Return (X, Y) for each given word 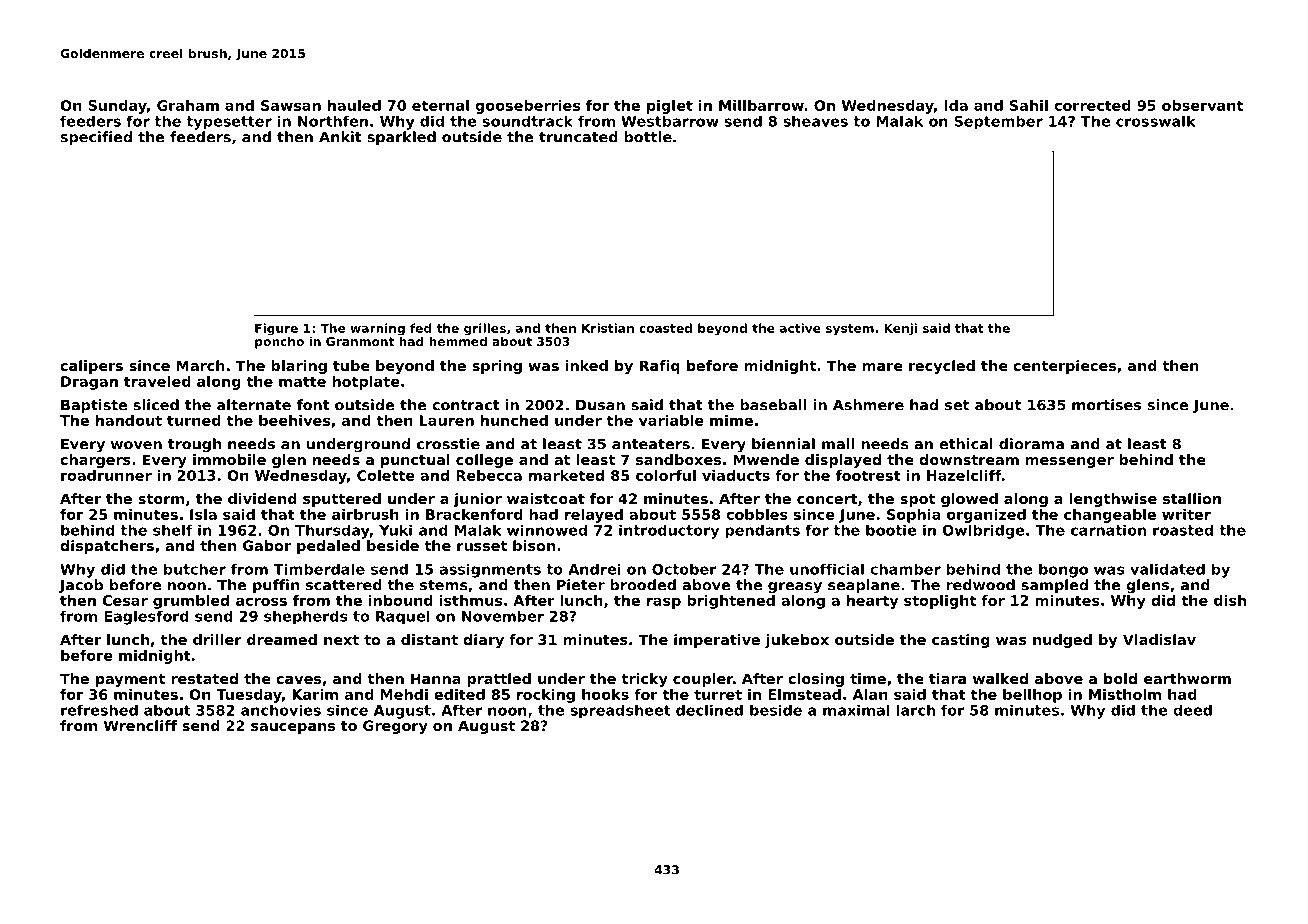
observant (1202, 105)
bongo (1063, 571)
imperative (717, 641)
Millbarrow (761, 105)
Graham (188, 105)
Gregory (395, 727)
